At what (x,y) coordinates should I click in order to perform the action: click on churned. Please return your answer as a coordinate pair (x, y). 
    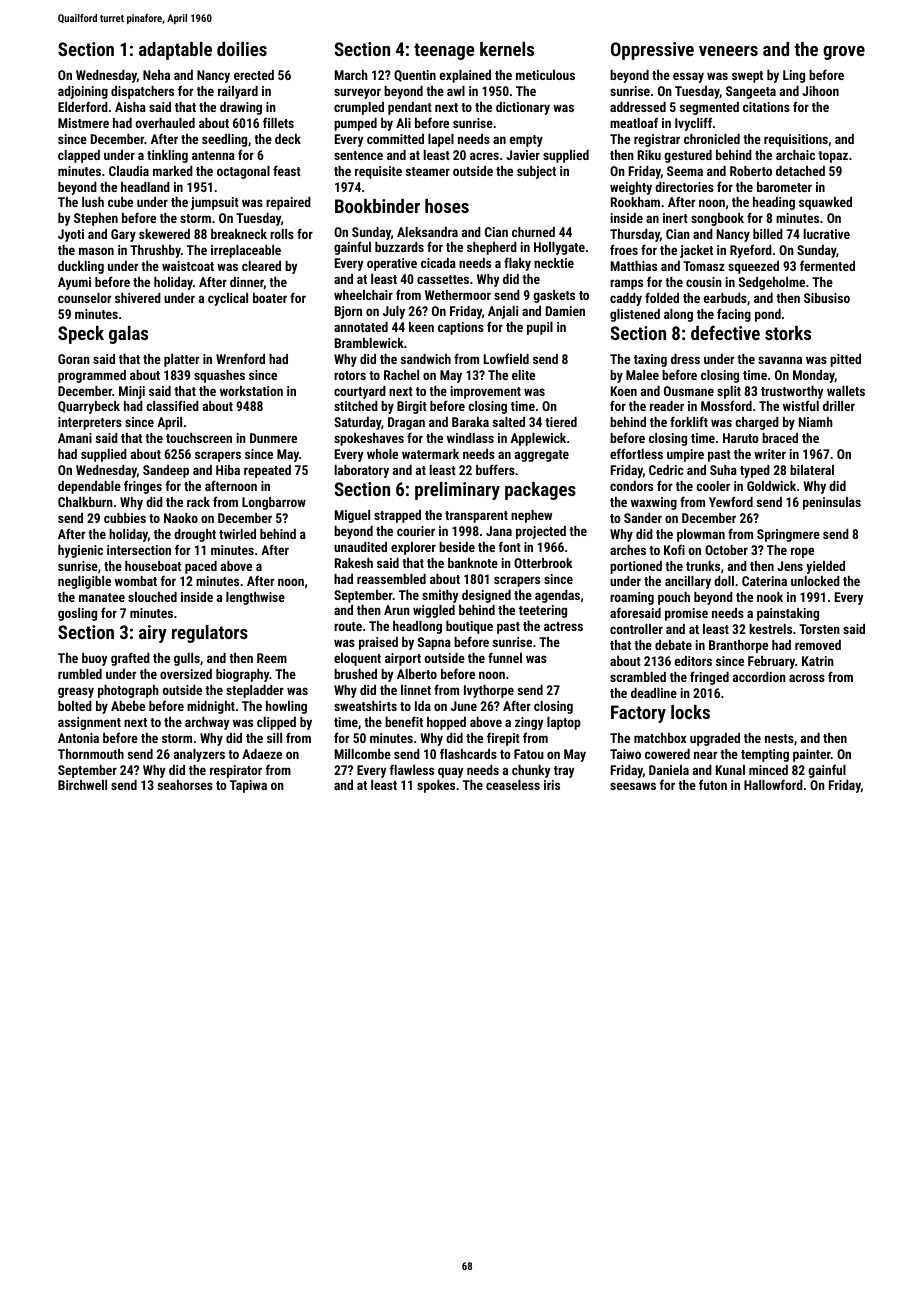
    Looking at the image, I should click on (533, 232).
